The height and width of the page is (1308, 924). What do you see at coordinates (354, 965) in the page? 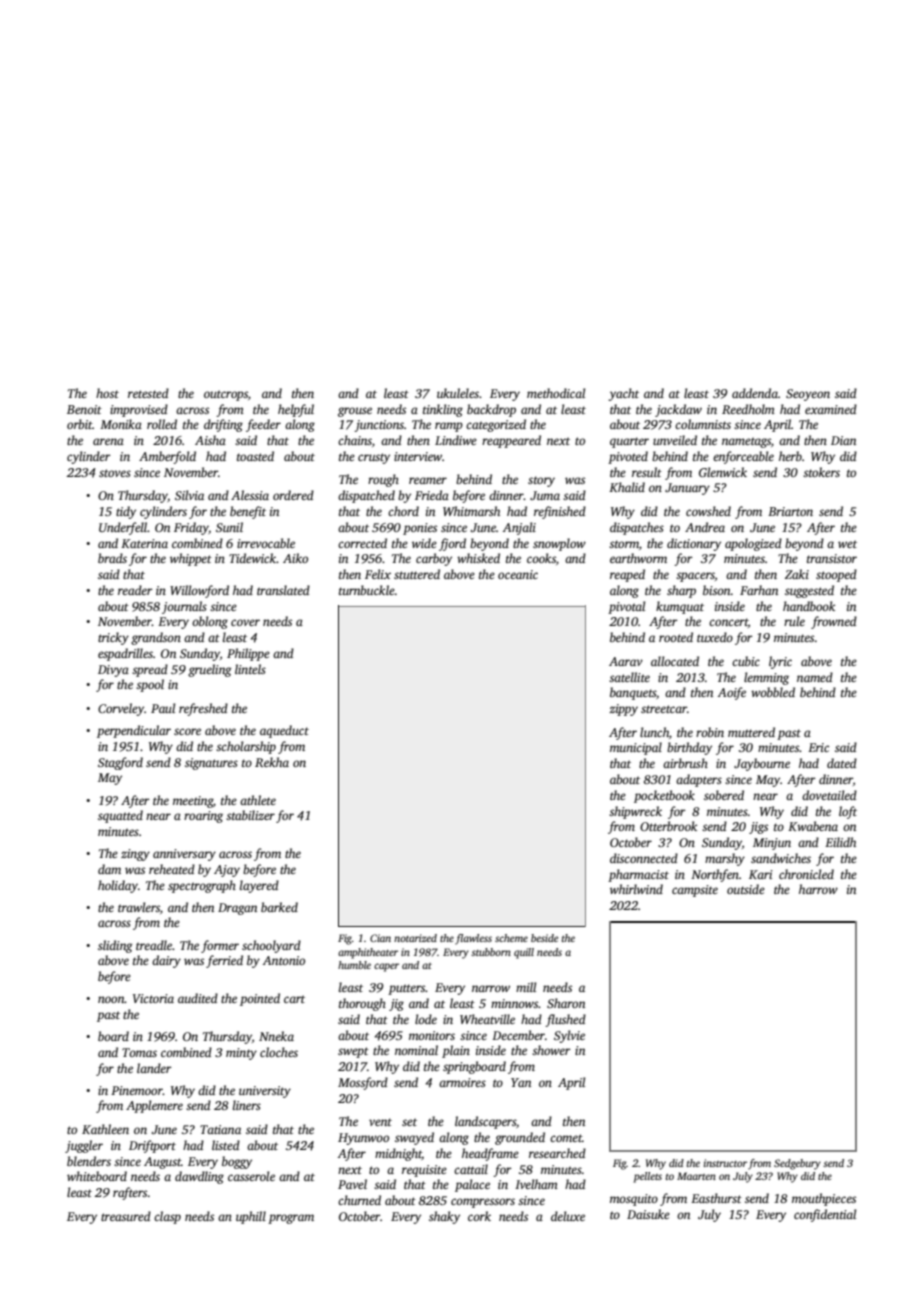
I see `humble` at bounding box center [354, 965].
